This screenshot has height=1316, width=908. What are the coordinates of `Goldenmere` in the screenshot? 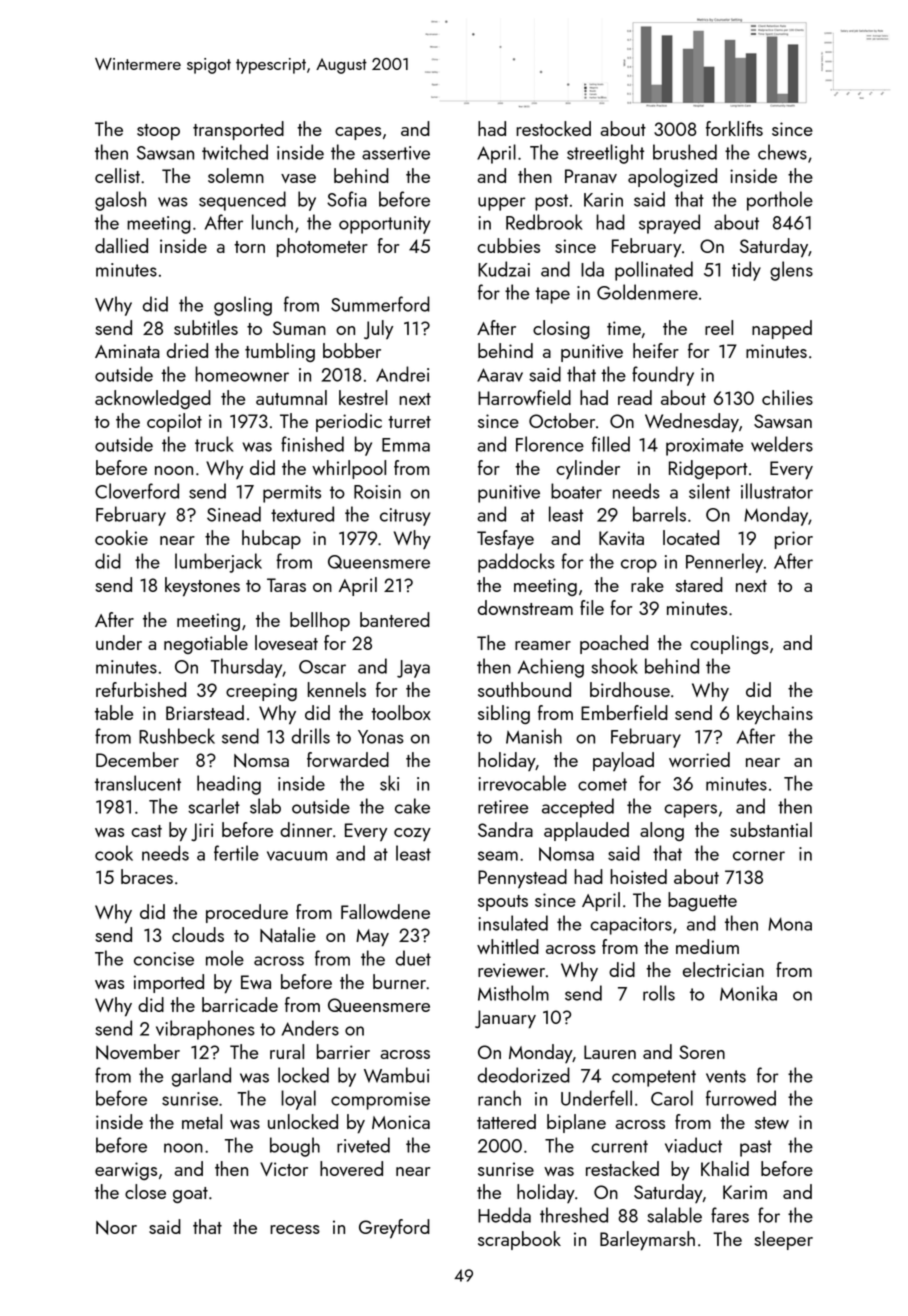 It's located at (647, 292).
